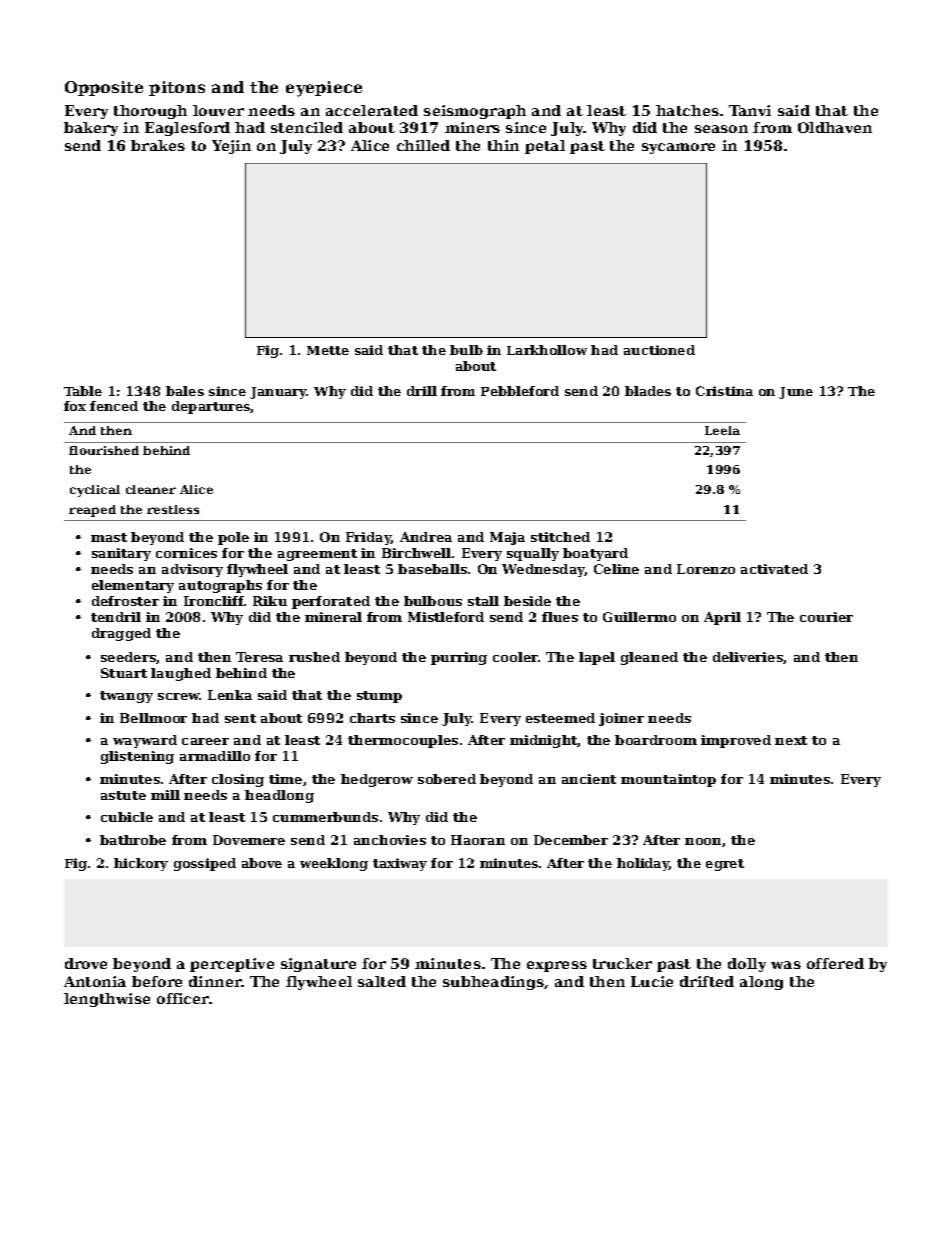  I want to click on gossiped, so click(205, 864).
